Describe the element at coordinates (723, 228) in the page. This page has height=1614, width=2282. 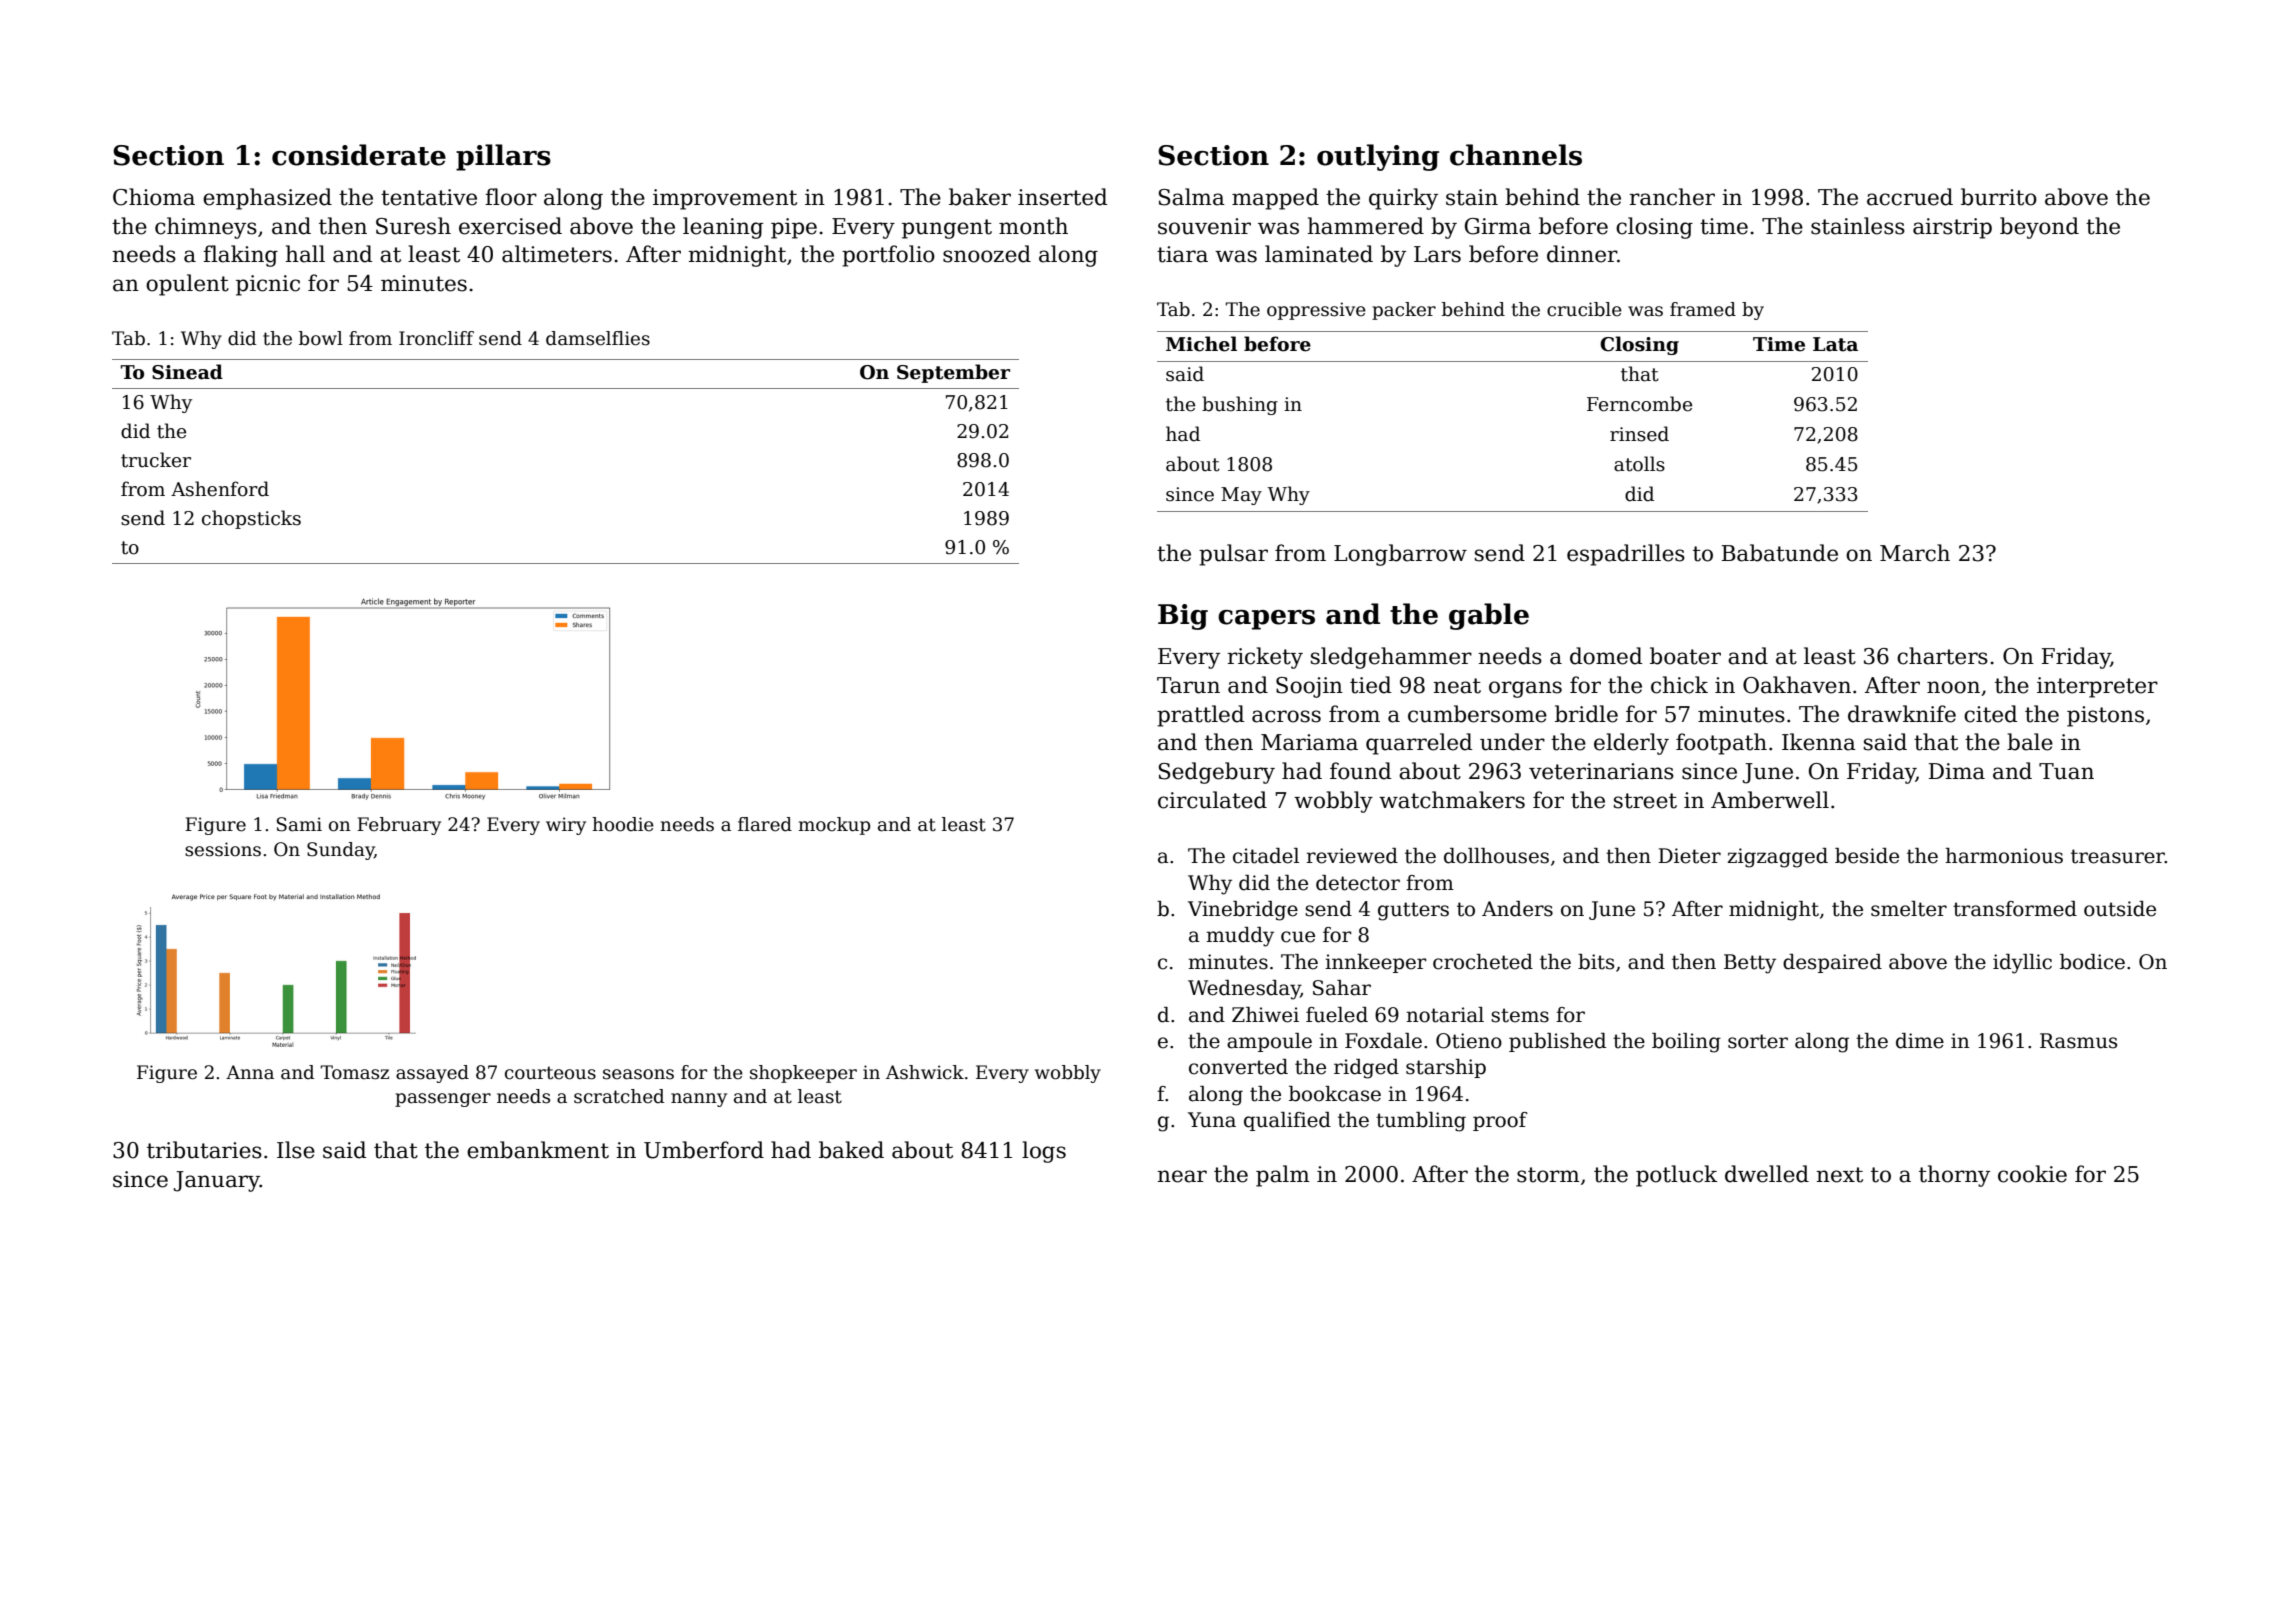
I see `leaning` at that location.
